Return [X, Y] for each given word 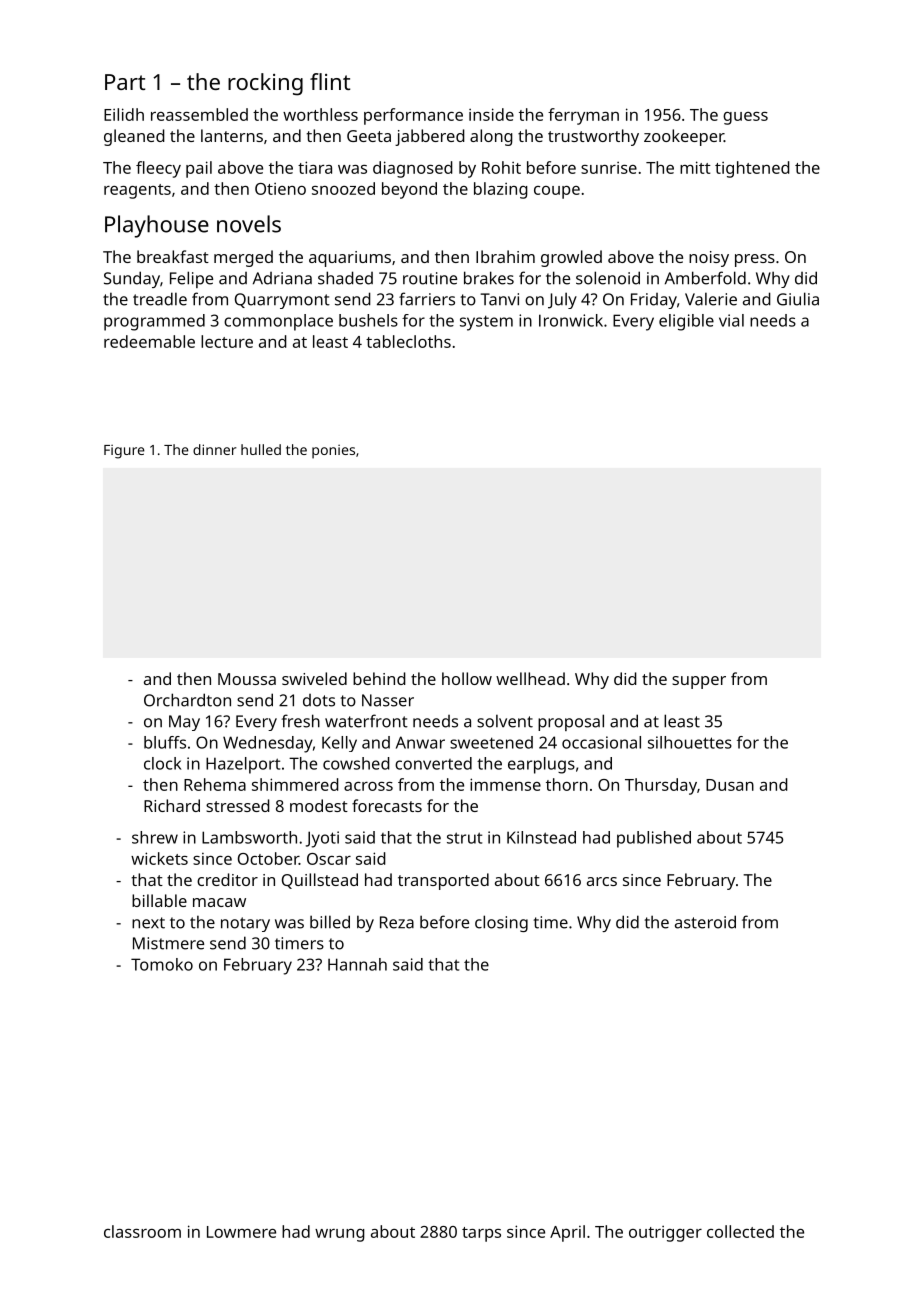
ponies [333, 452]
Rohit [501, 167]
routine [430, 278]
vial [731, 320]
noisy [709, 259]
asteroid [705, 922]
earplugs [541, 765]
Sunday [132, 279]
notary [245, 924]
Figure [124, 452]
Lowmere [241, 1232]
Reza [397, 922]
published [654, 839]
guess [745, 118]
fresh [300, 721]
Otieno [280, 189]
